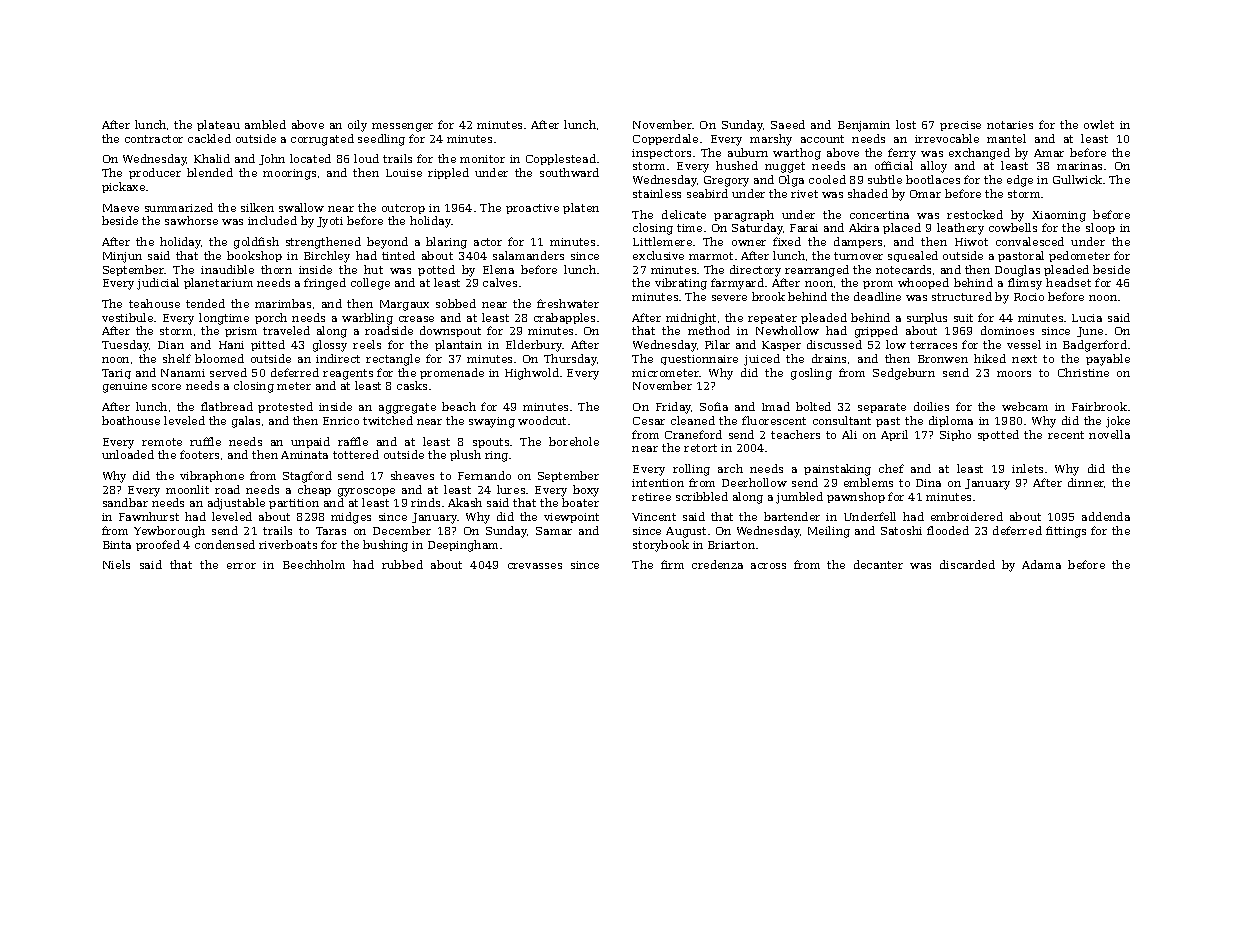 The width and height of the screenshot is (1233, 952). Describe the element at coordinates (1024, 359) in the screenshot. I see `next` at that location.
